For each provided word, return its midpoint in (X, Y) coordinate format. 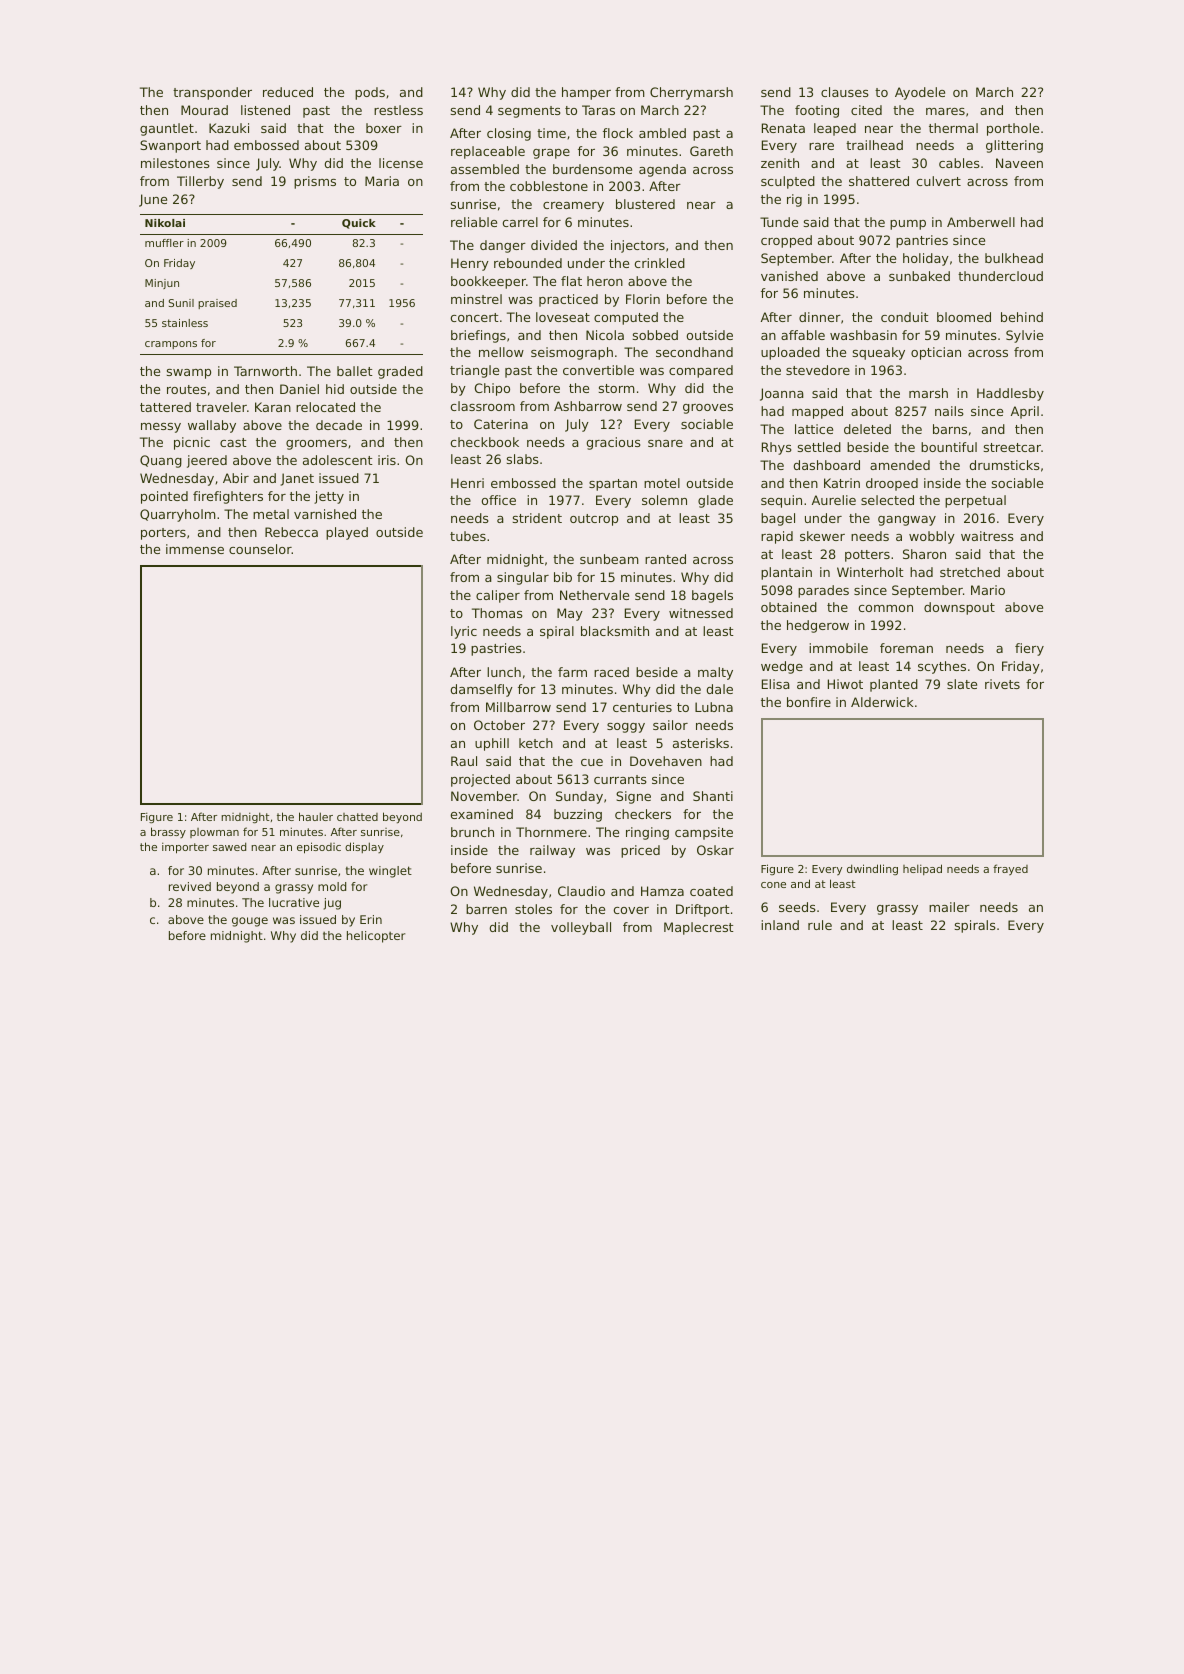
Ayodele (920, 93)
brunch (472, 832)
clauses (845, 92)
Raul (464, 761)
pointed (164, 497)
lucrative (294, 902)
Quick (359, 224)
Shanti (713, 796)
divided (554, 245)
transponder (212, 93)
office (498, 500)
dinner (820, 317)
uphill (492, 744)
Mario (988, 590)
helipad (922, 869)
